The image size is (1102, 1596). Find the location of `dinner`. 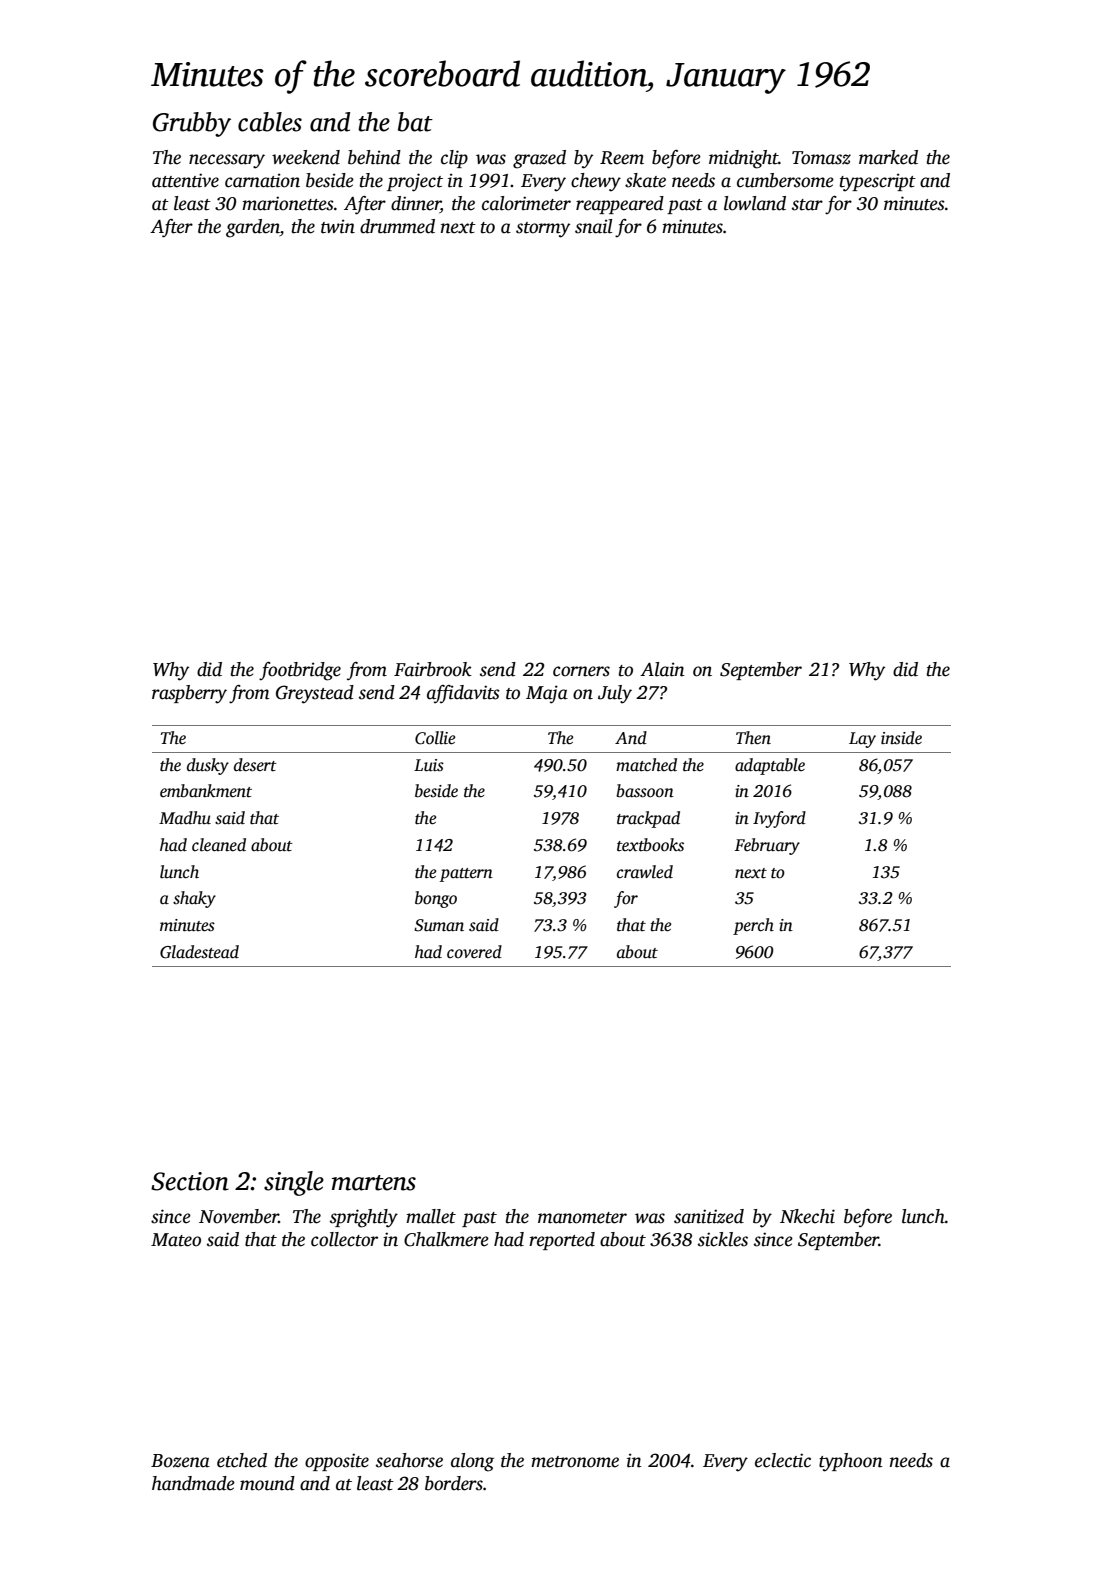

dinner is located at coordinates (416, 204).
